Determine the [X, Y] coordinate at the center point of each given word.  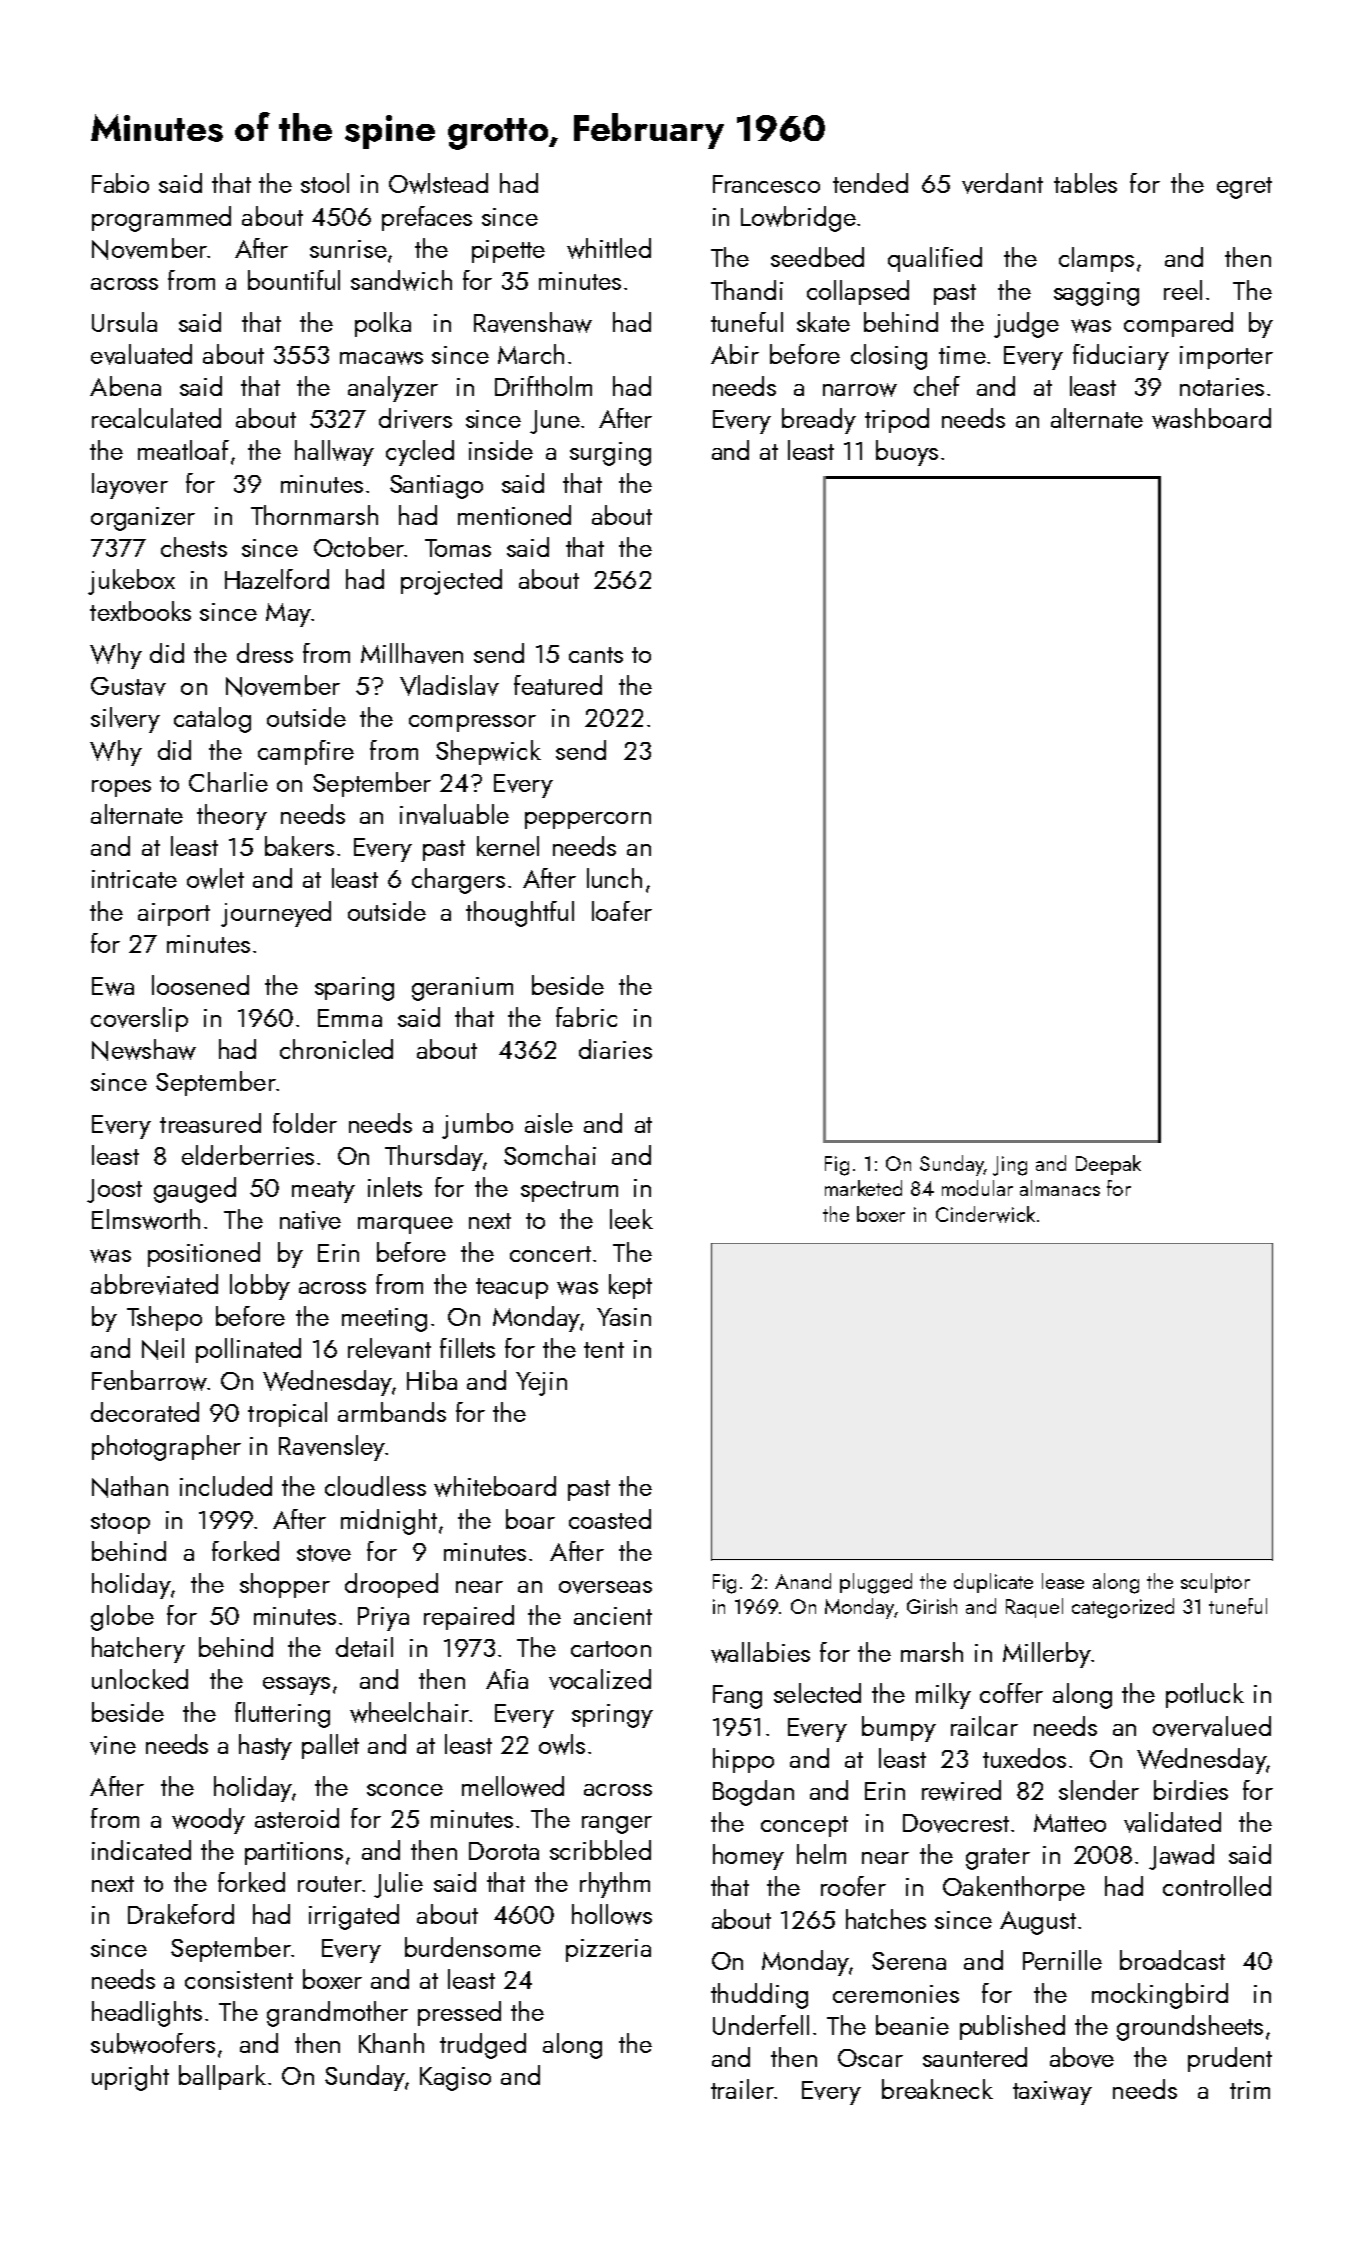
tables [1085, 183]
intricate [134, 879]
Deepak [1108, 1165]
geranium [462, 989]
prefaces [427, 218]
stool [325, 183]
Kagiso [455, 2079]
